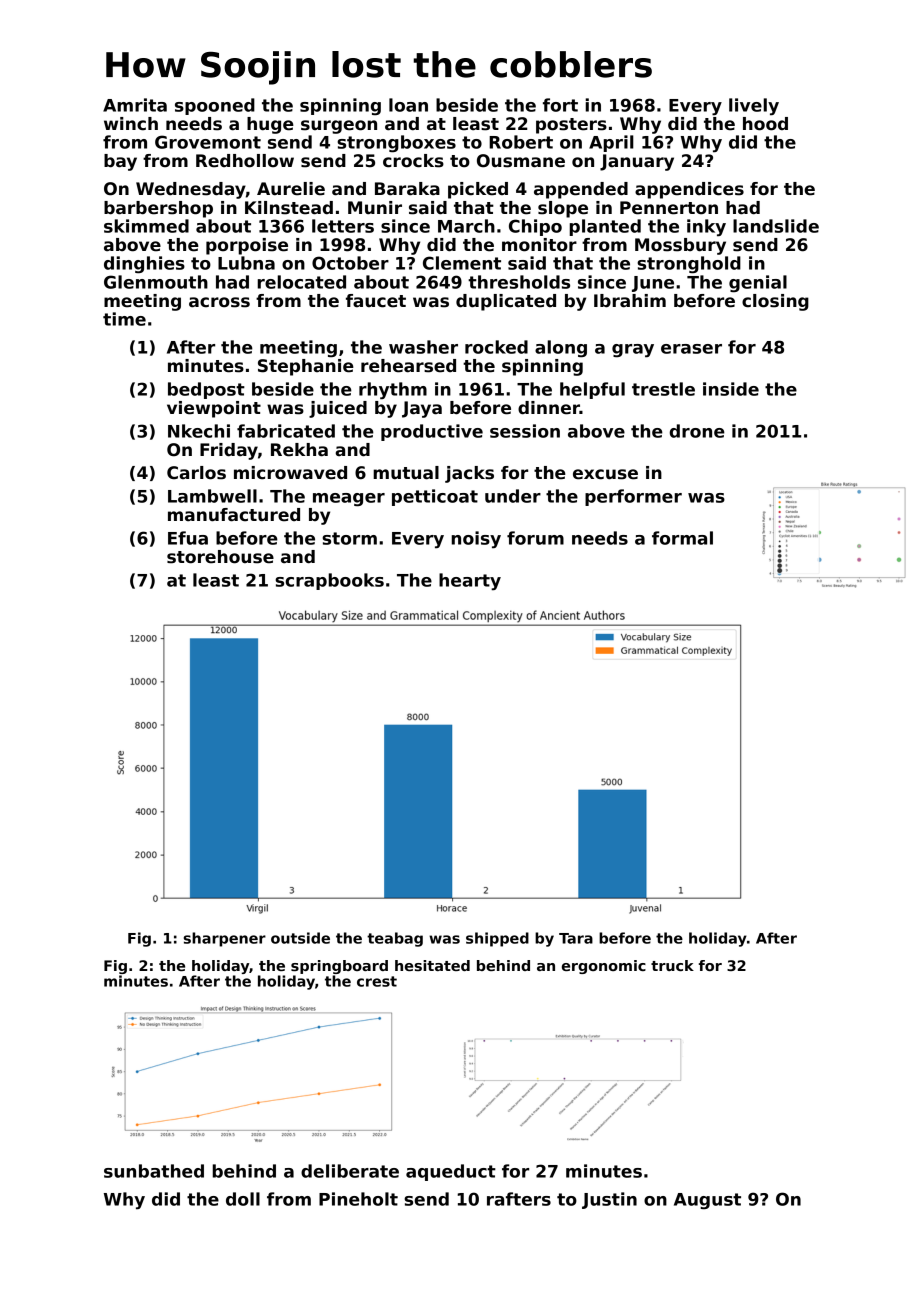 Image resolution: width=924 pixels, height=1308 pixels. What do you see at coordinates (497, 939) in the screenshot?
I see `shipped` at bounding box center [497, 939].
